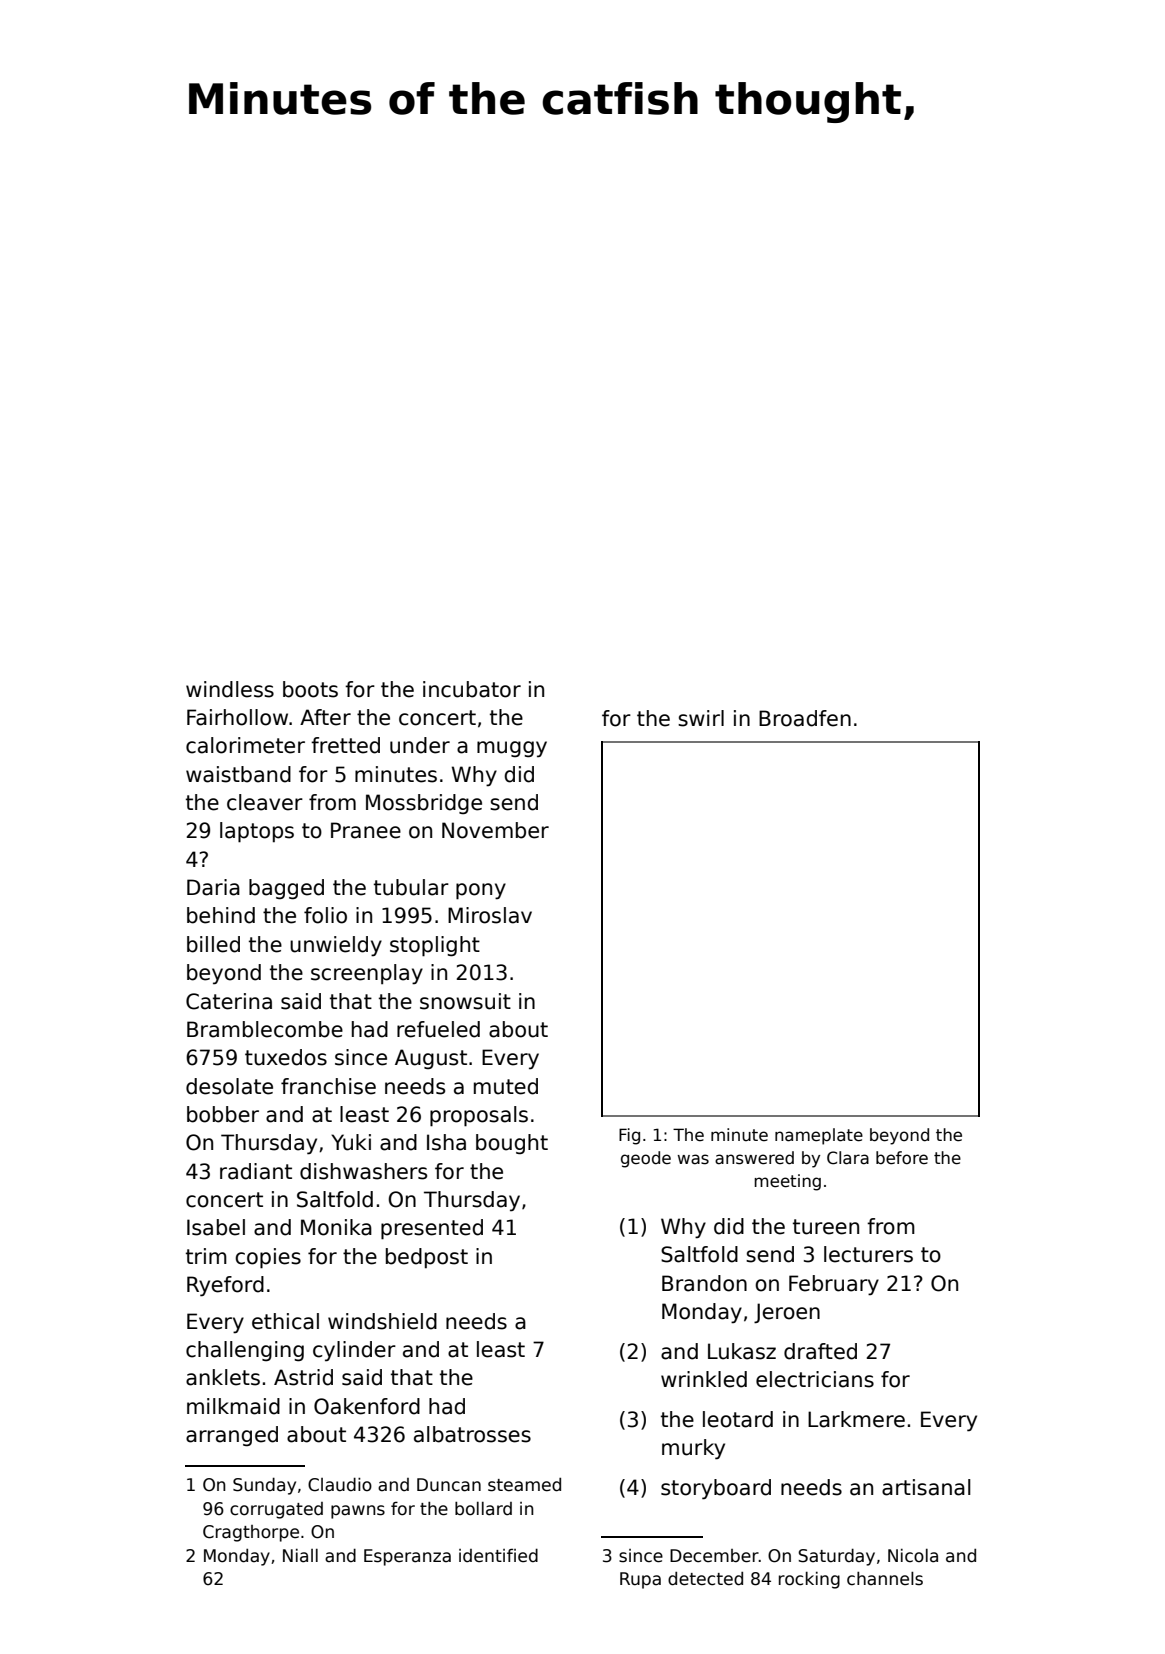 The height and width of the image is (1654, 1165). I want to click on answered, so click(754, 1158).
